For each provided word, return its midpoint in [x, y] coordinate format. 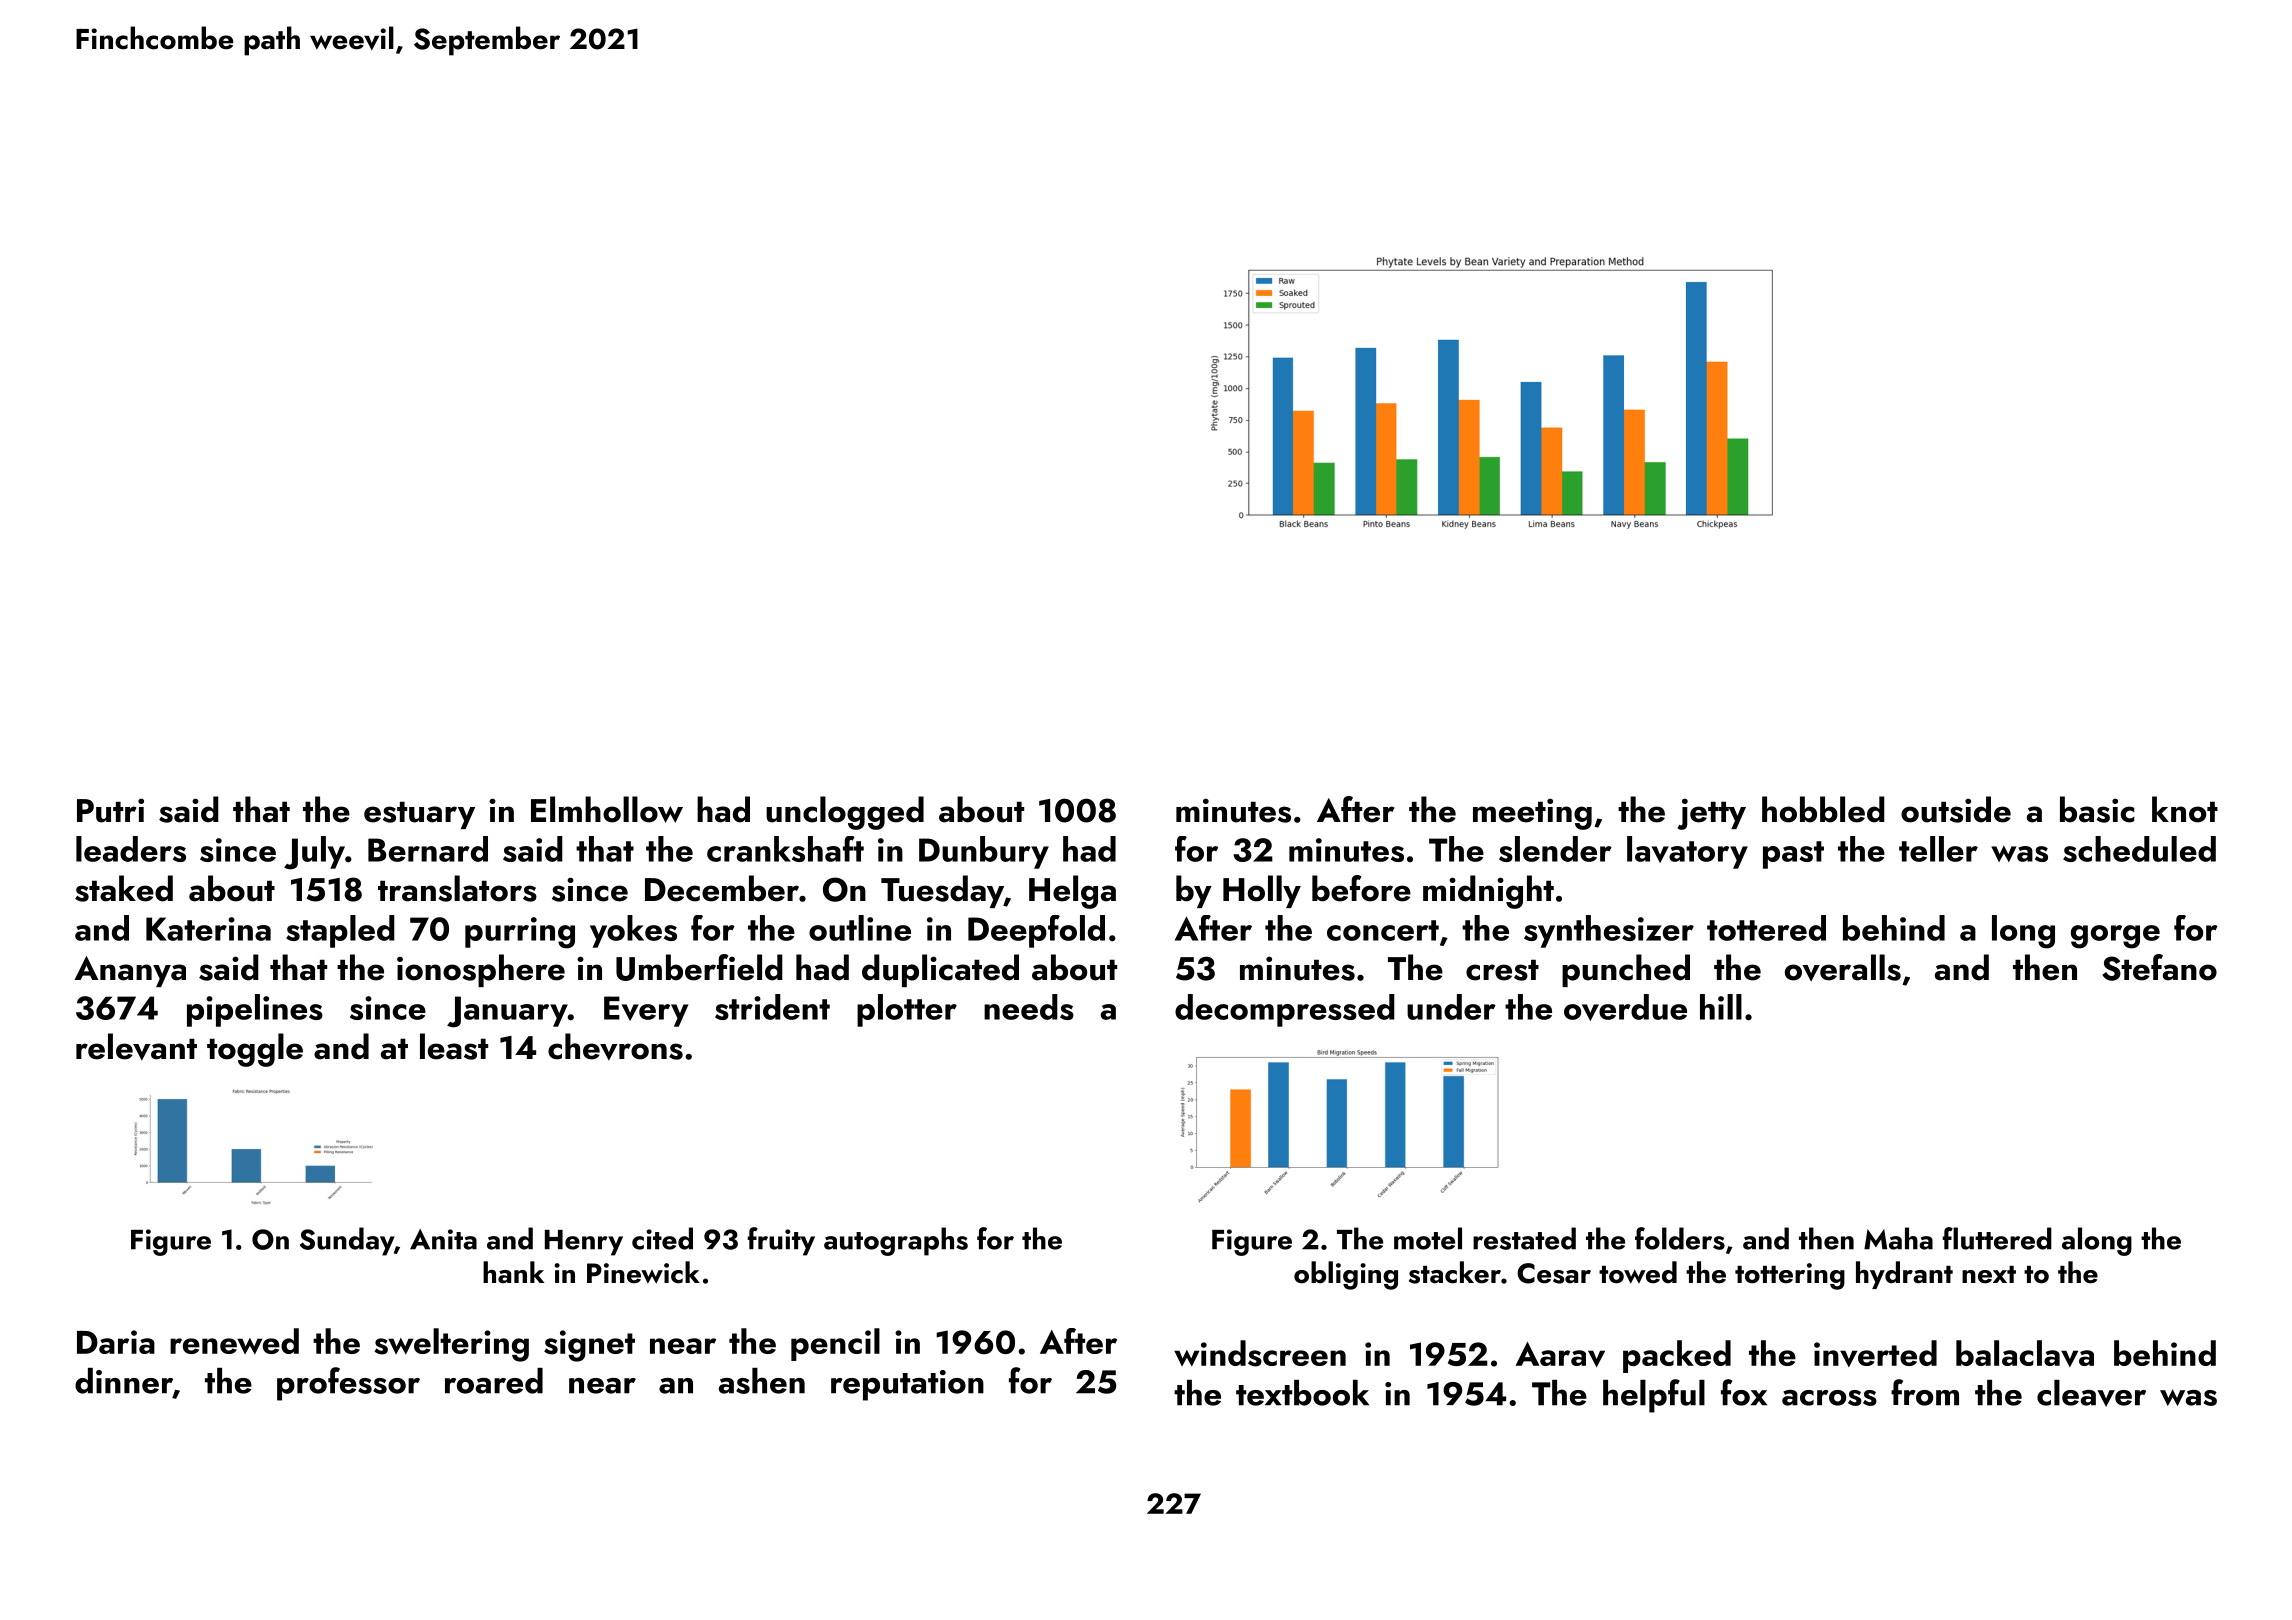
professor [348, 1384]
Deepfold [1036, 931]
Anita [443, 1239]
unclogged [845, 813]
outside [1956, 809]
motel [1428, 1238]
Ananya [130, 971]
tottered [1766, 928]
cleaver [2091, 1393]
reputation [907, 1385]
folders [1680, 1238]
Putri [110, 810]
